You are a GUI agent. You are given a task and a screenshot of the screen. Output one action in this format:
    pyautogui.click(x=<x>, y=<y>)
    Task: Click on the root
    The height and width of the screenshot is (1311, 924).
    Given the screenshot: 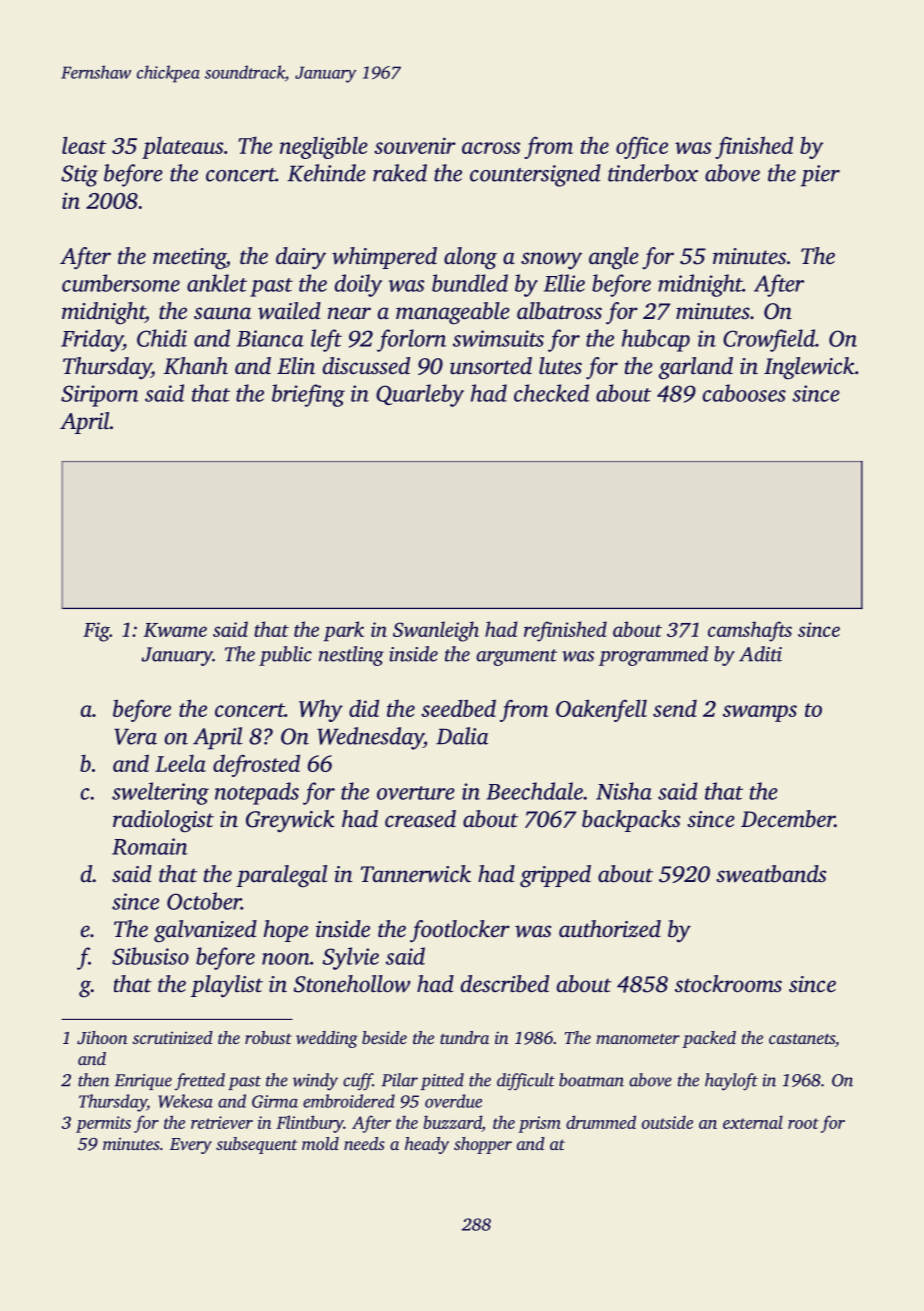 What is the action you would take?
    pyautogui.click(x=803, y=1123)
